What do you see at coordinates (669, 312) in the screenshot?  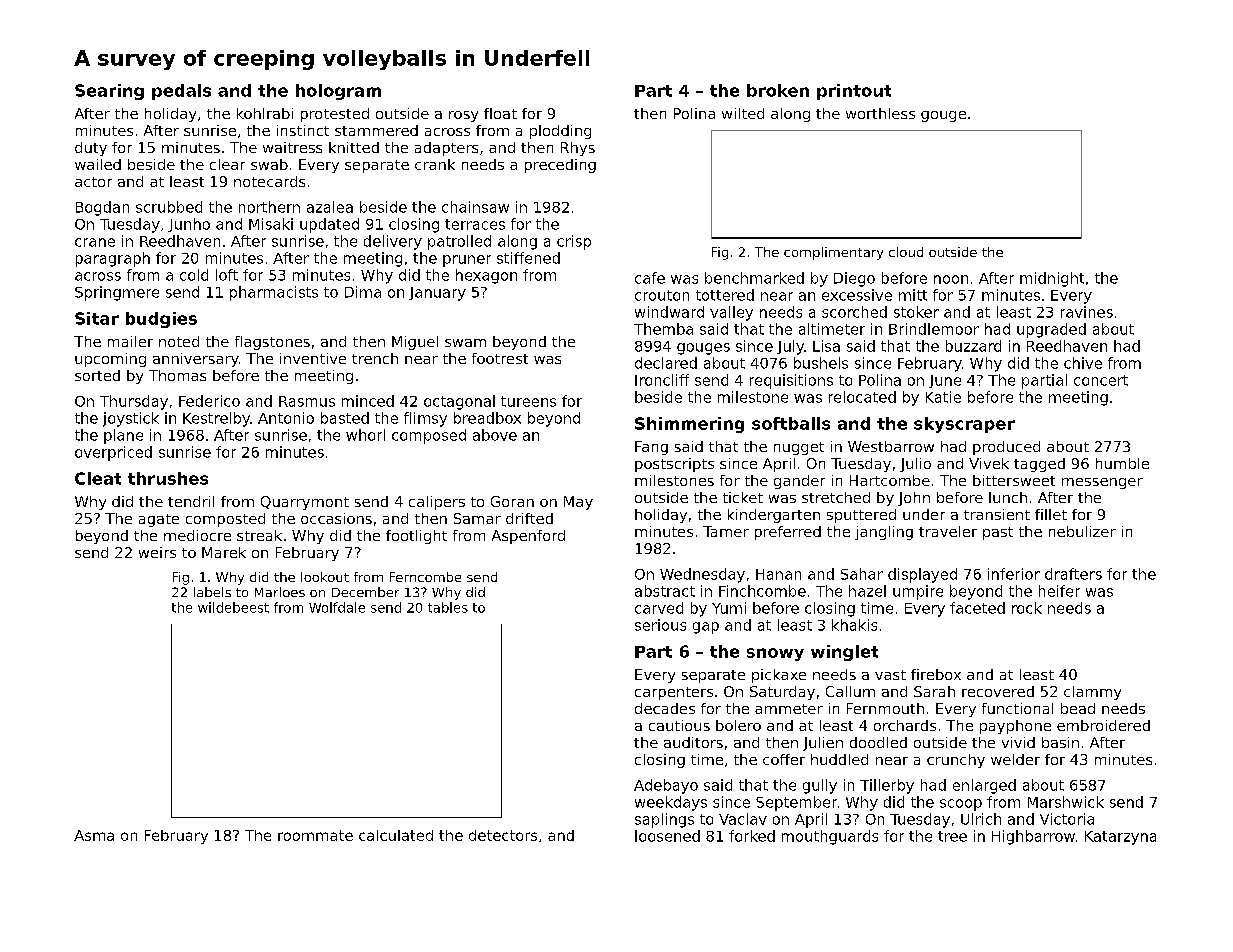 I see `windward` at bounding box center [669, 312].
